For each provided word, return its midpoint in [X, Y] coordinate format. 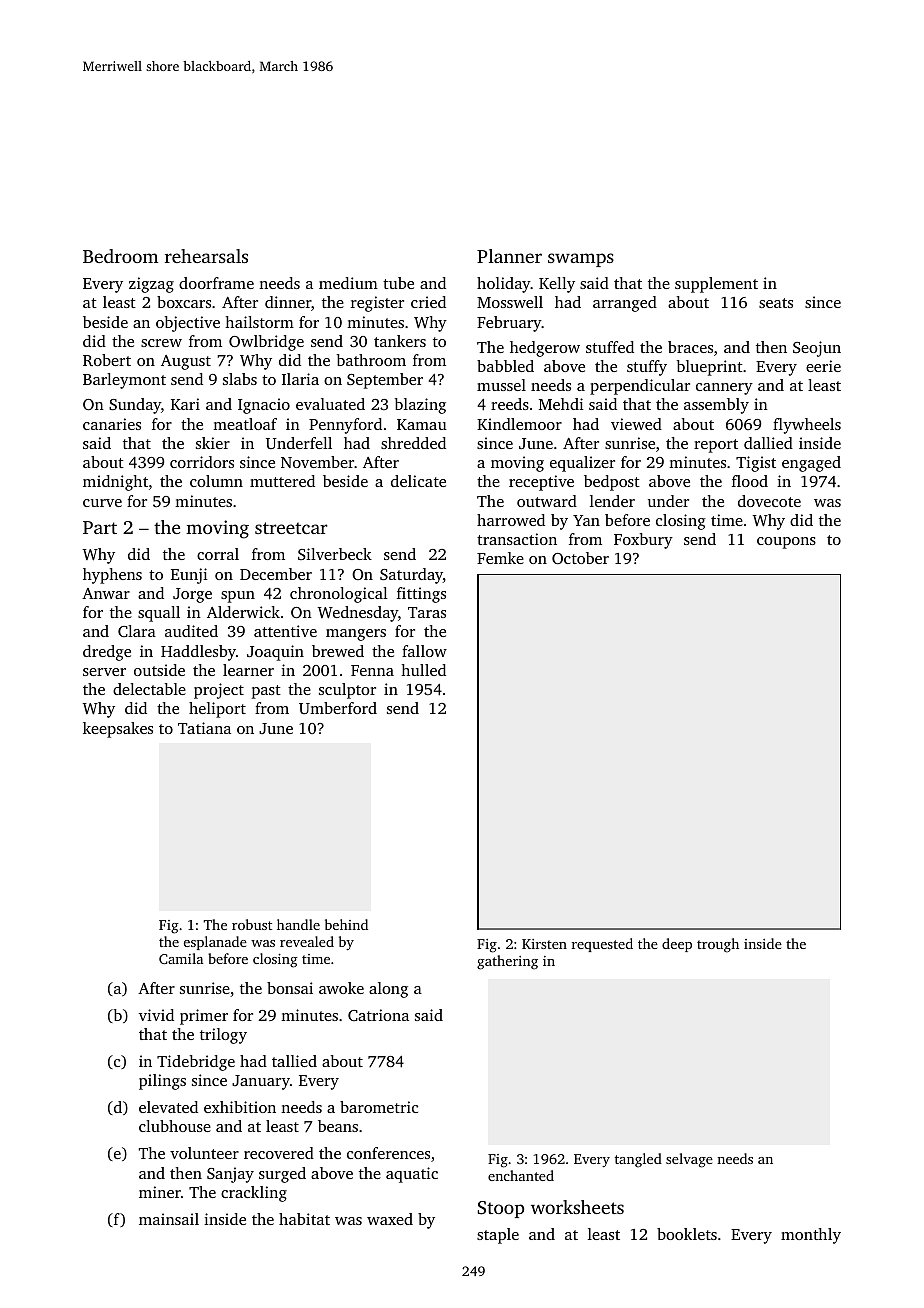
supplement [716, 285]
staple [498, 1236]
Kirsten [544, 944]
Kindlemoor [519, 424]
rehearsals [206, 256]
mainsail [169, 1219]
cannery [724, 389]
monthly [811, 1236]
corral [218, 554]
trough [718, 945]
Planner [509, 256]
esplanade [215, 943]
